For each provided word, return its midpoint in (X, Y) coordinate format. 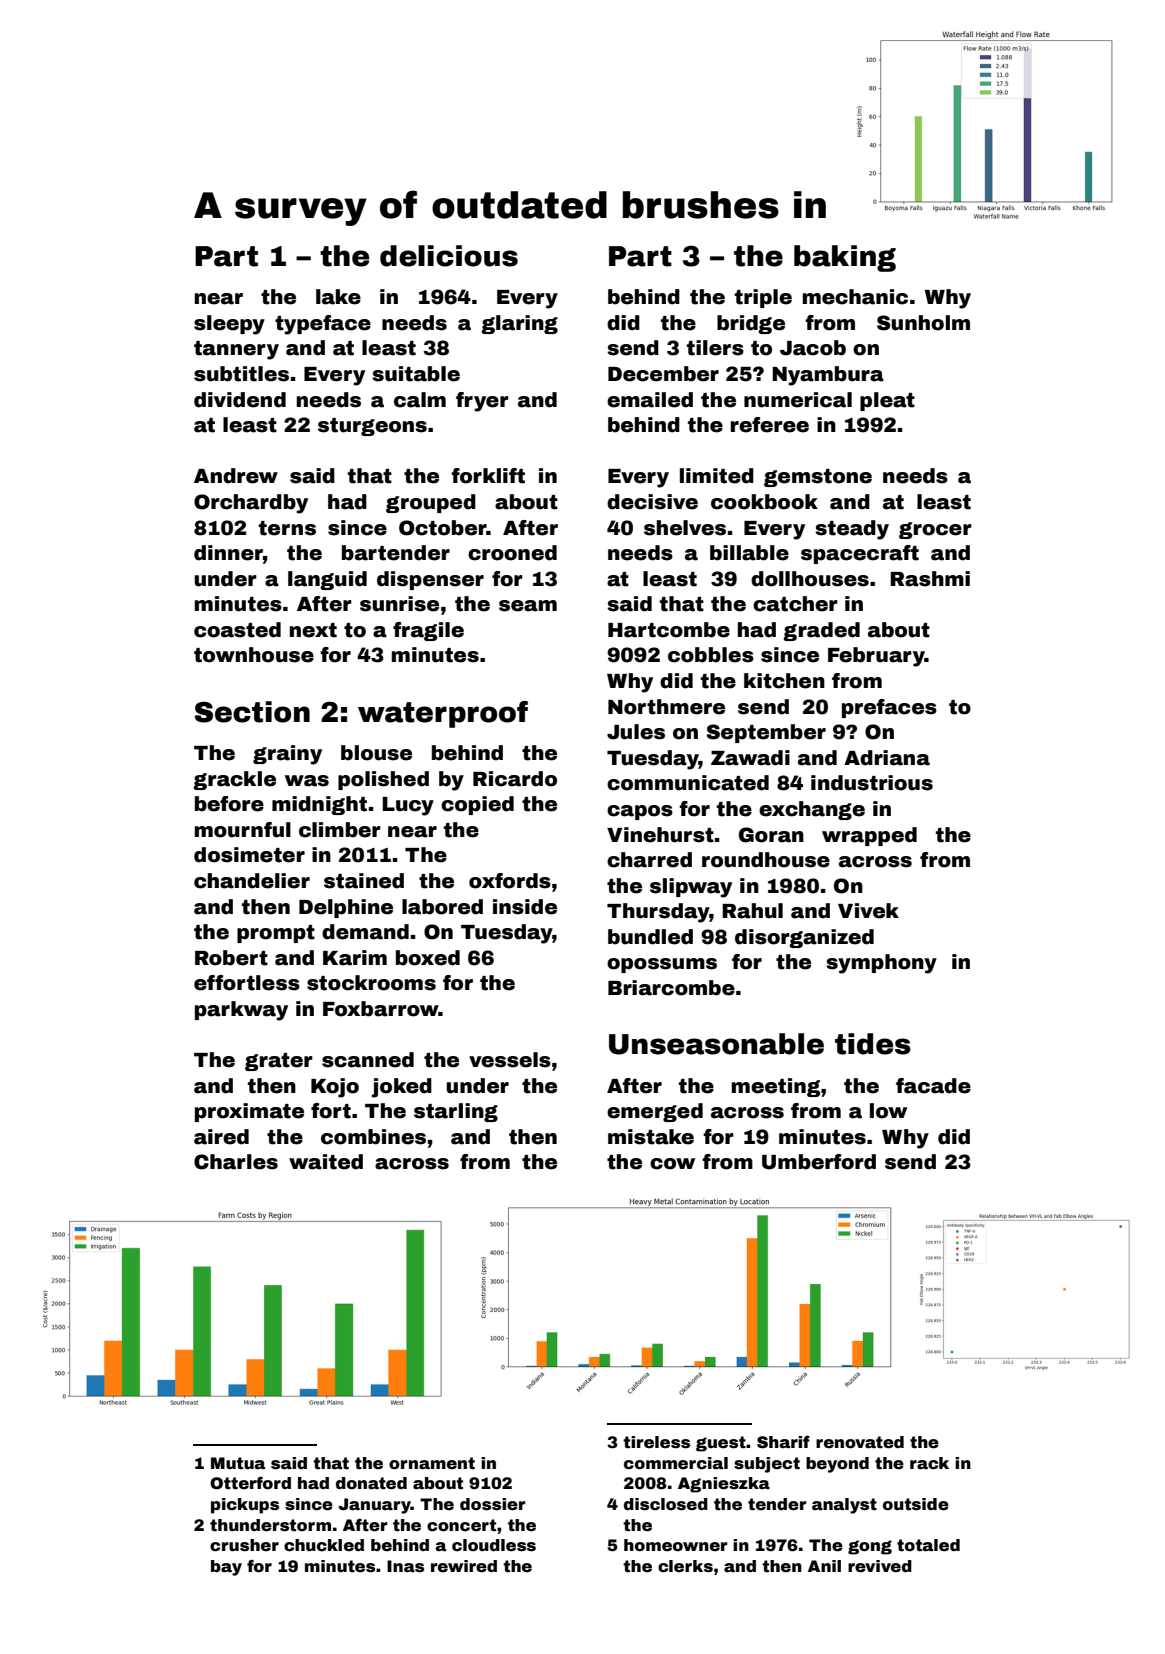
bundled (650, 937)
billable (749, 553)
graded (821, 631)
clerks (685, 1566)
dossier (493, 1504)
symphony (881, 964)
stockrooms (371, 983)
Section (252, 712)
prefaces (889, 708)
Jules (636, 732)
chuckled (324, 1545)
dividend (240, 400)
